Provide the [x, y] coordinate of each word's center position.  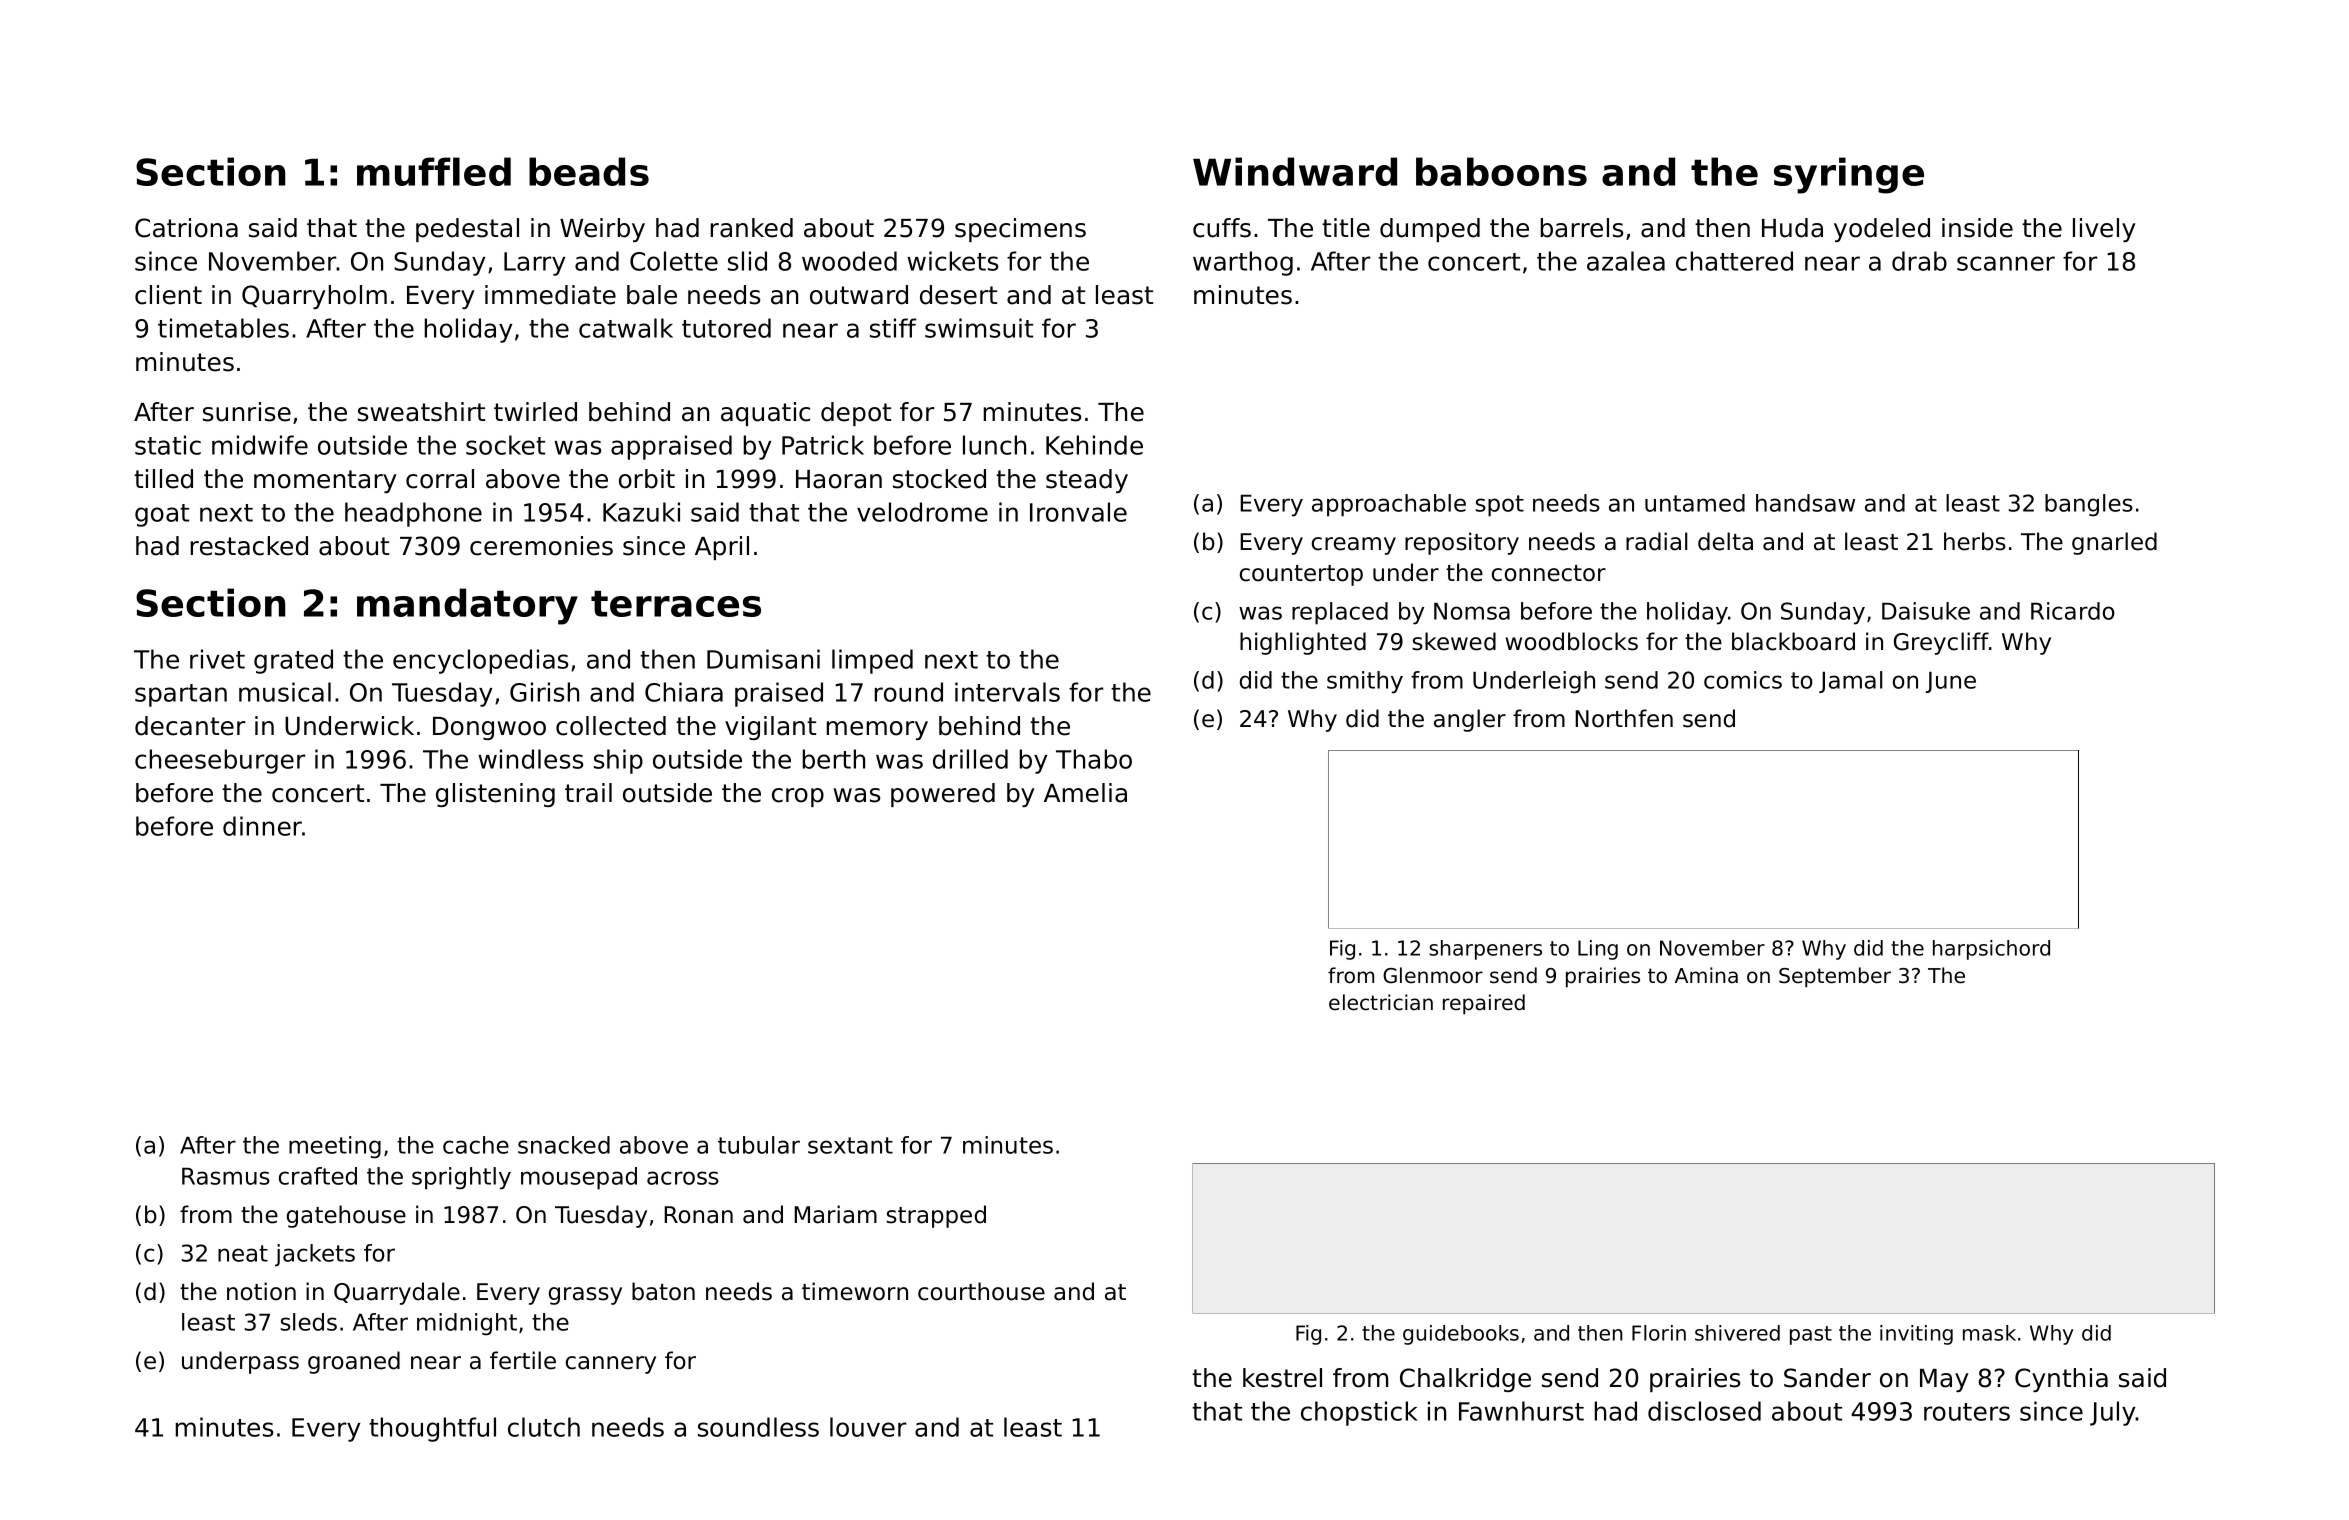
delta [1725, 541]
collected [611, 726]
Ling [1598, 950]
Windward [1295, 171]
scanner [2006, 263]
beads [589, 171]
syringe [1849, 175]
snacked [564, 1145]
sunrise [247, 412]
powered [943, 795]
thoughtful [432, 1429]
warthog [1243, 263]
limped [872, 661]
